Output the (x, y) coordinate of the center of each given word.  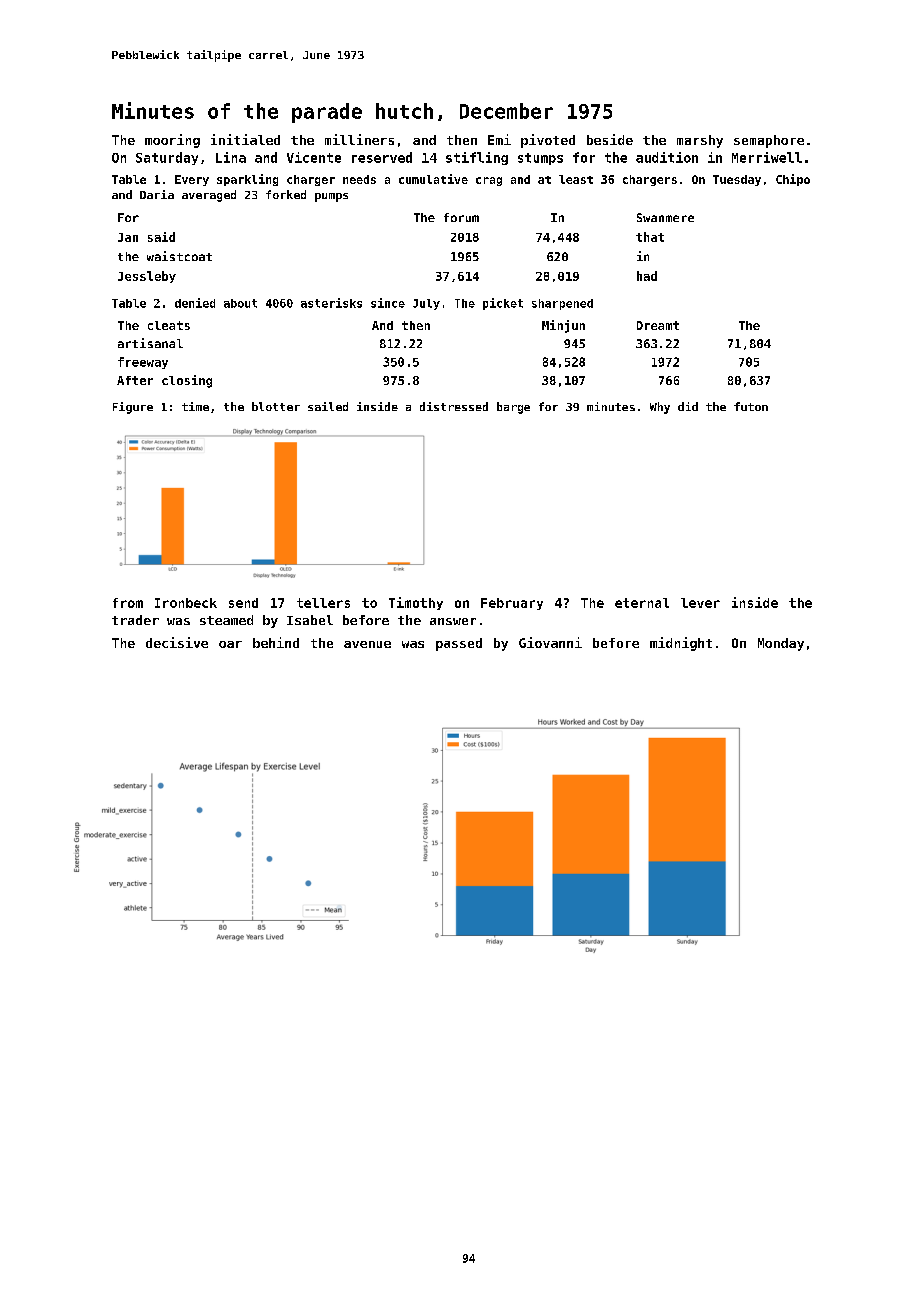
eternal (642, 603)
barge (513, 408)
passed (459, 644)
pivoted (548, 141)
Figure (133, 408)
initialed (245, 139)
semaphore (769, 141)
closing (187, 381)
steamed (226, 620)
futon (751, 406)
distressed (454, 406)
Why (660, 408)
